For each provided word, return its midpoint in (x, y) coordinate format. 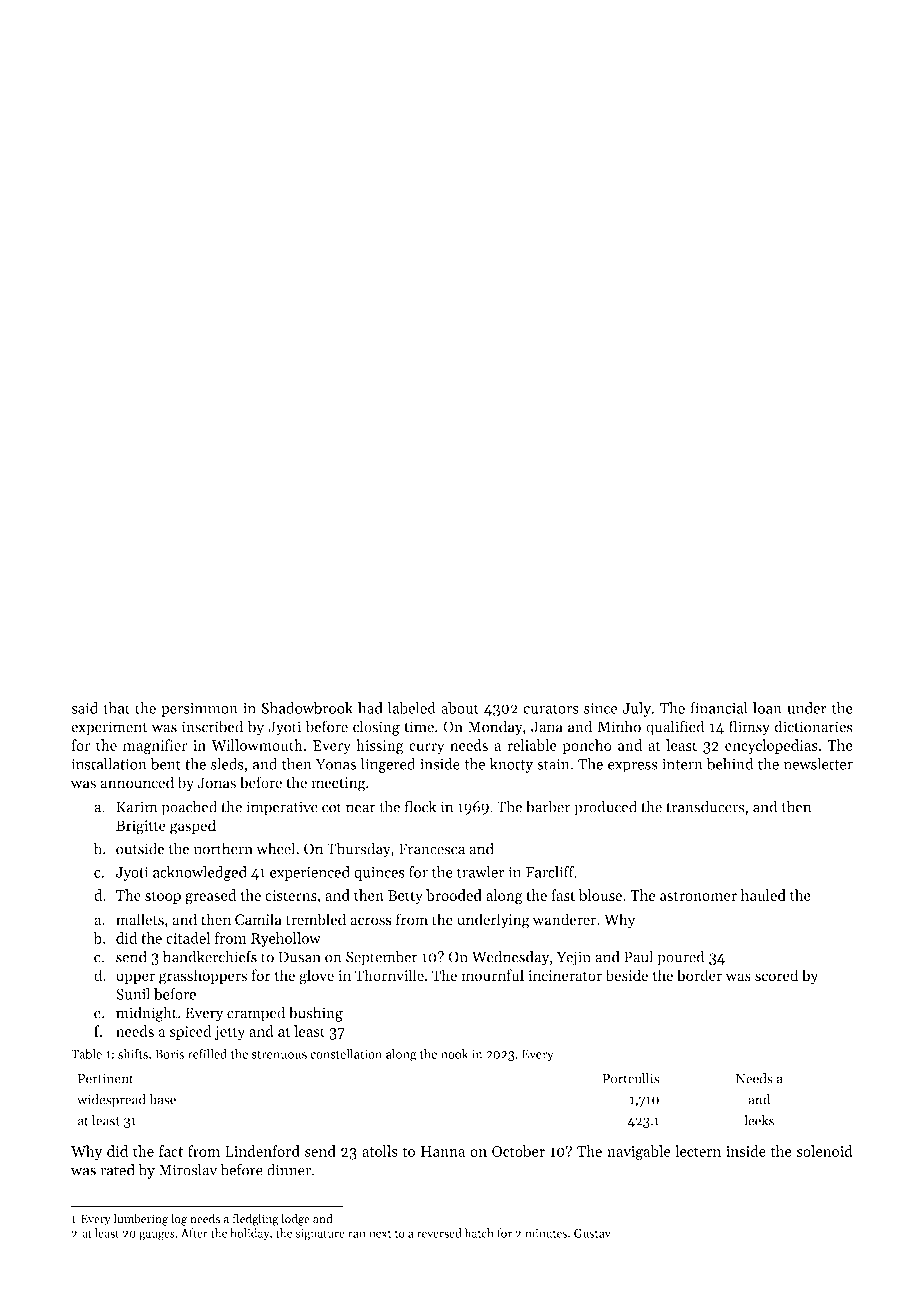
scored (776, 975)
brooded (454, 895)
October (518, 1151)
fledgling (255, 1219)
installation (109, 764)
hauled (763, 895)
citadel (188, 938)
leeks (759, 1120)
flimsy (749, 728)
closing (376, 728)
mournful (492, 975)
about (460, 708)
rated (117, 1169)
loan (767, 708)
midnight (146, 1014)
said (84, 708)
